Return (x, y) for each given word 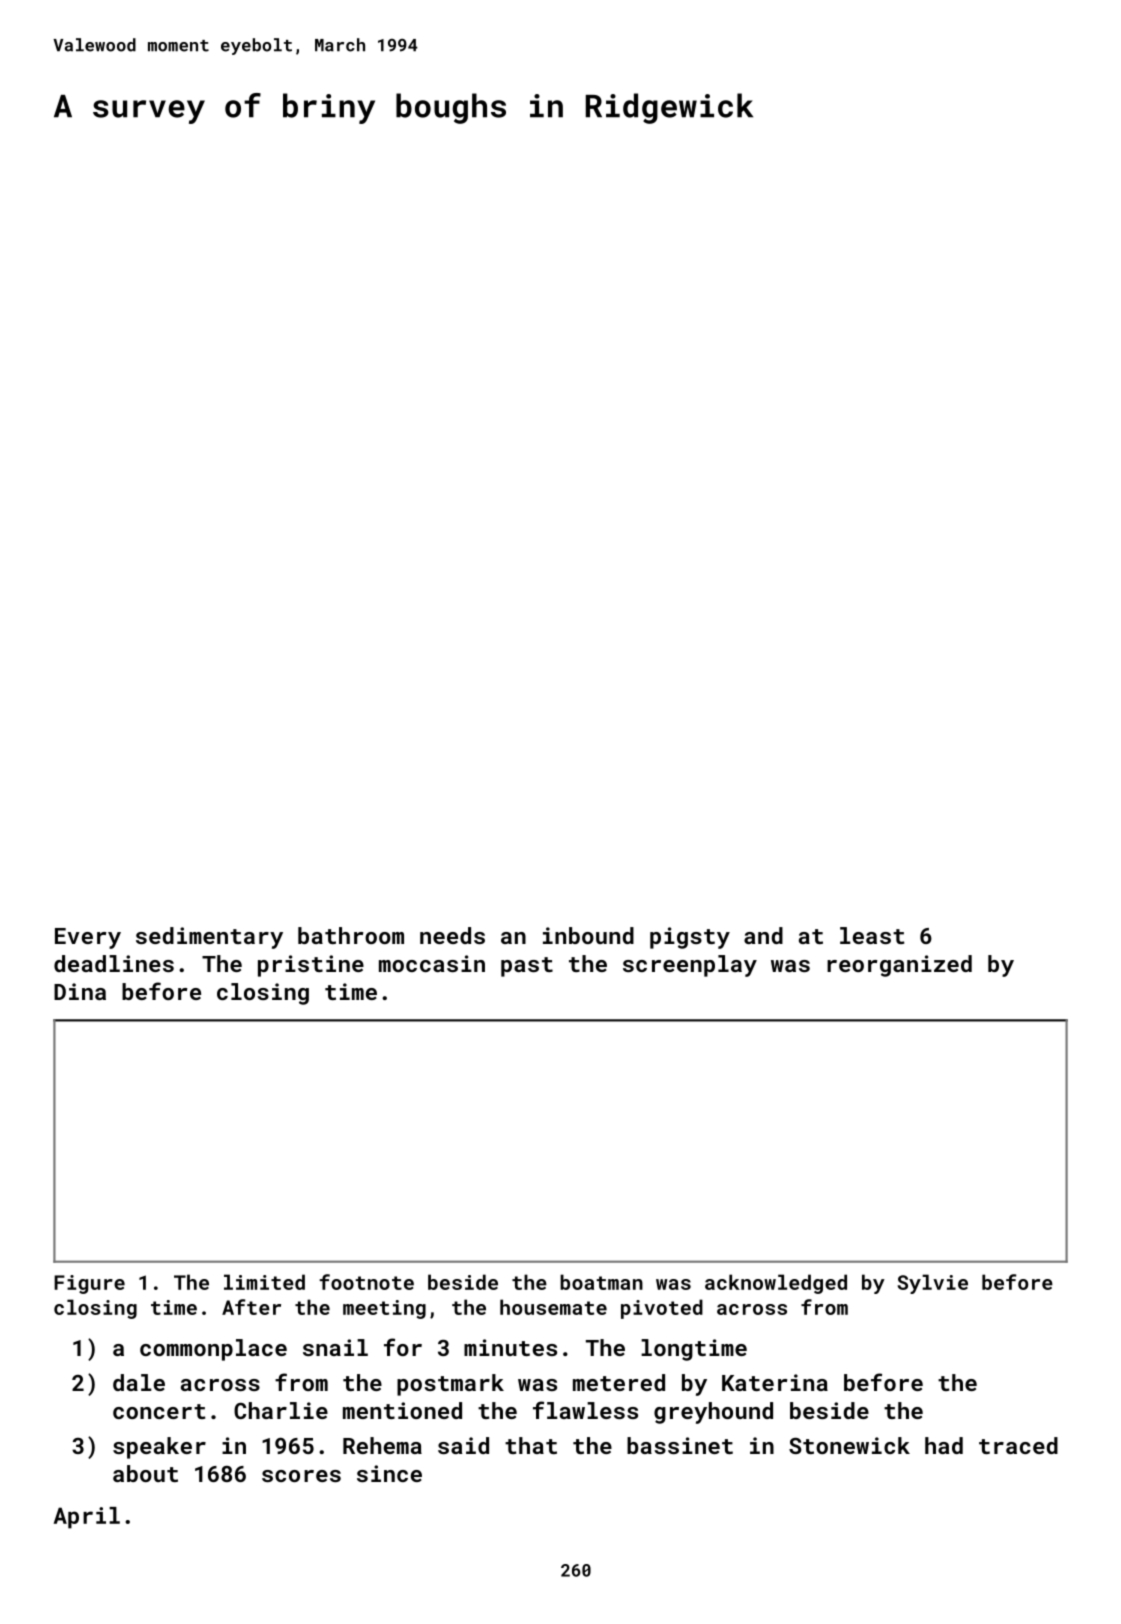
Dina (80, 991)
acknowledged (776, 1284)
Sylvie (933, 1284)
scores (301, 1476)
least (872, 935)
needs (452, 935)
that (531, 1445)
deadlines (114, 963)
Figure (89, 1284)
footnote (366, 1282)
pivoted (662, 1309)
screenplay (690, 966)
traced (1018, 1445)
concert (159, 1411)
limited (264, 1282)
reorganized (899, 966)
